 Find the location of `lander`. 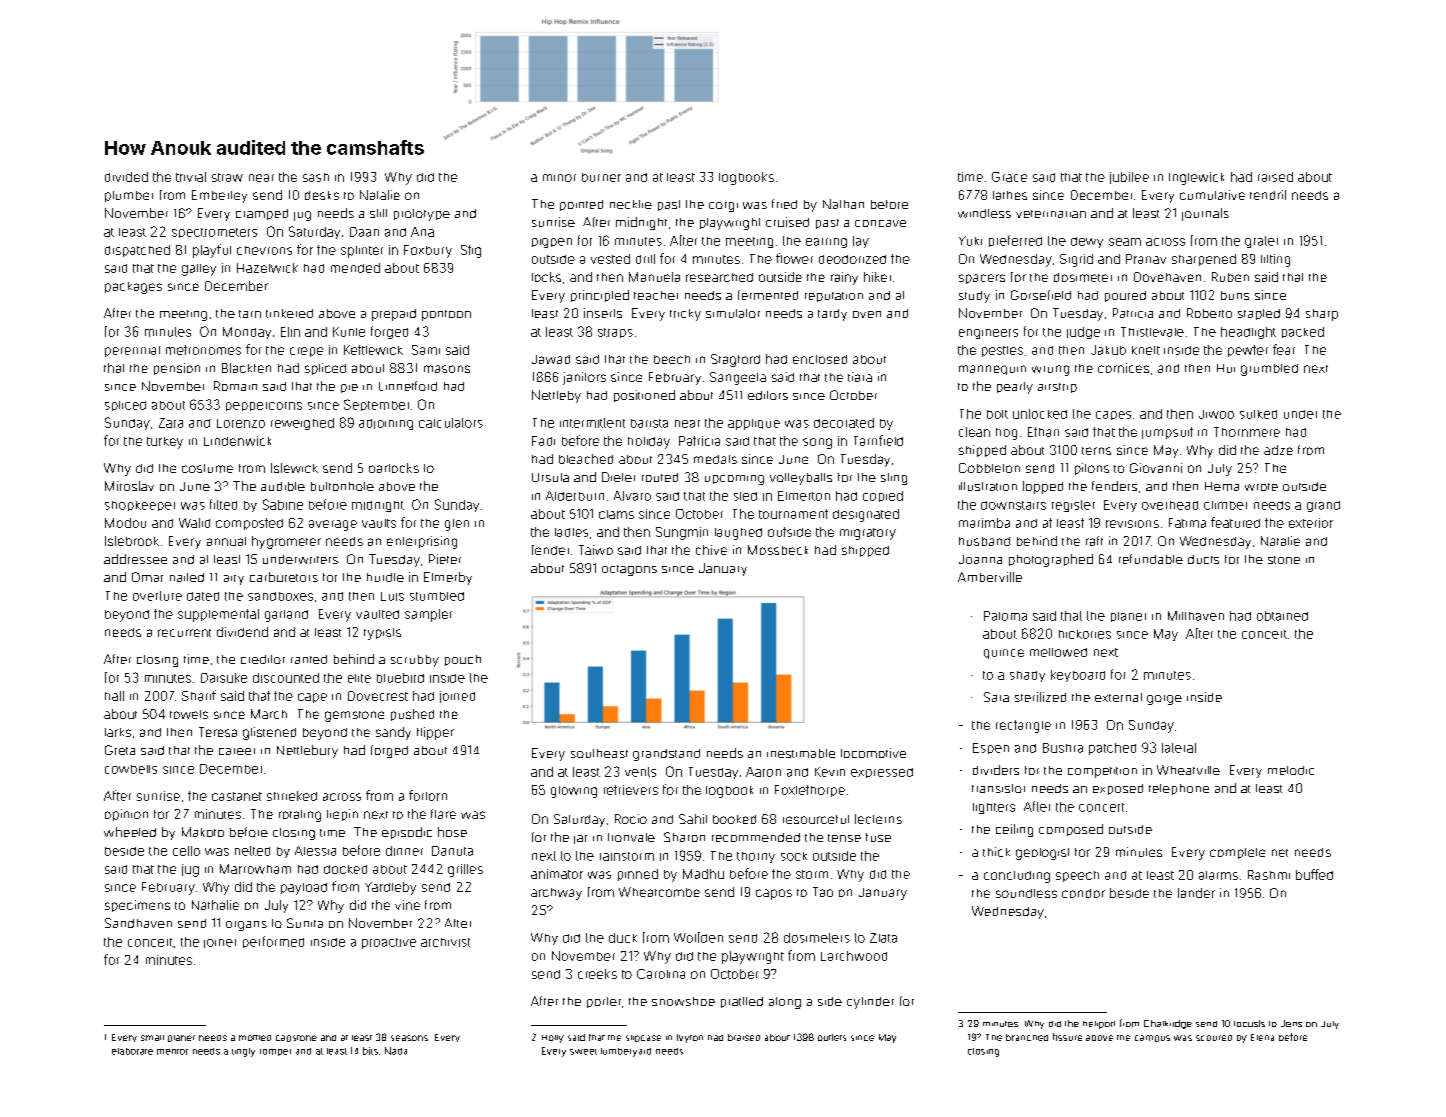

lander is located at coordinates (1196, 893).
